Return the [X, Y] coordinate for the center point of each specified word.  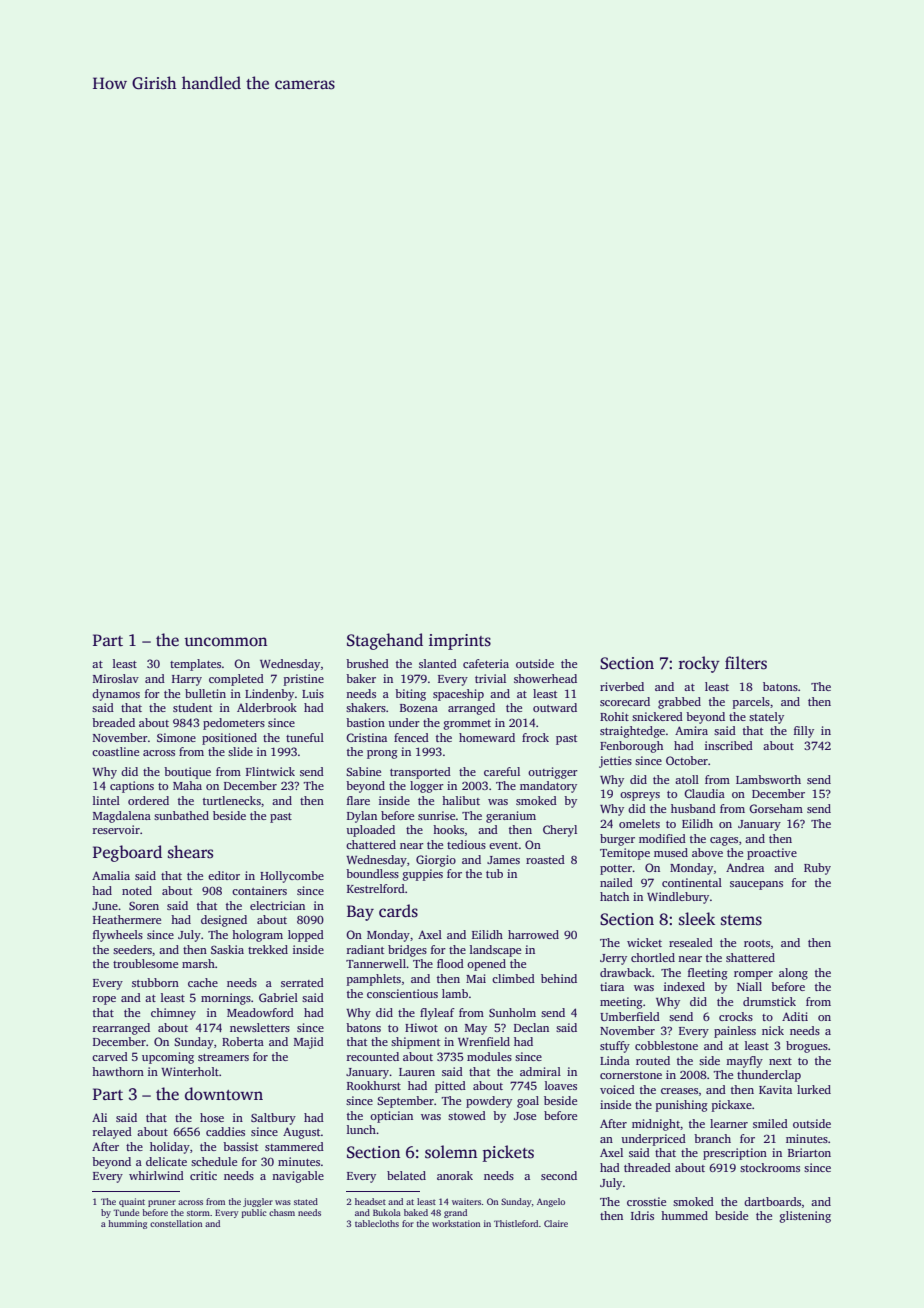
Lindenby [269, 695]
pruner [162, 1203]
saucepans [756, 885]
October [687, 760]
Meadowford [260, 1012]
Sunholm [512, 1012]
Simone [176, 737]
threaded [647, 1167]
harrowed [533, 934]
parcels [751, 703]
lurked [814, 1089]
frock [535, 737]
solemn [451, 1152]
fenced [411, 737]
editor [224, 875]
